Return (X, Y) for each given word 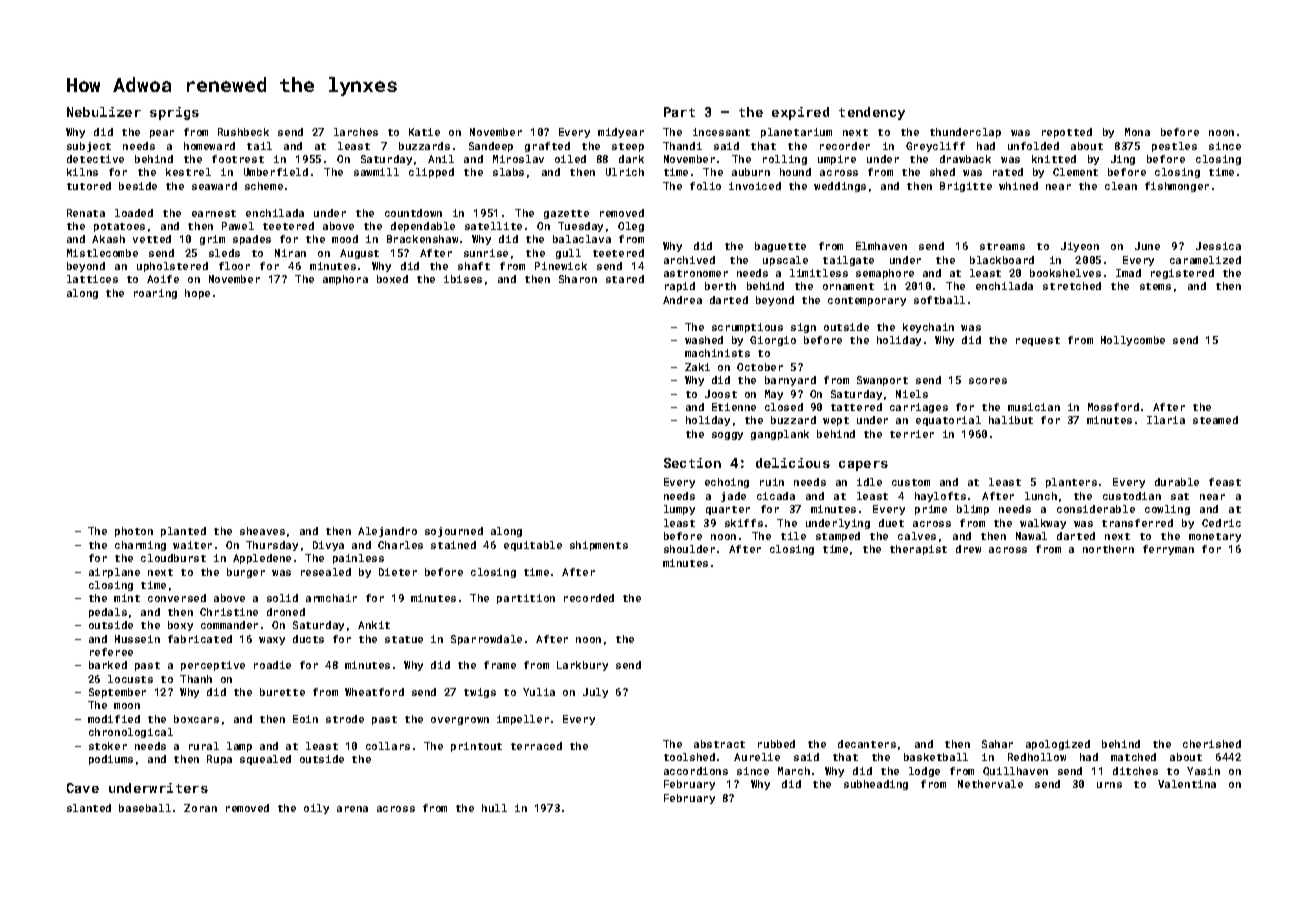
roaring (155, 294)
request (1038, 341)
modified (114, 719)
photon (134, 532)
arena (352, 809)
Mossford (1113, 407)
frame (500, 665)
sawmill (376, 172)
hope (197, 294)
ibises (463, 279)
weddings (840, 187)
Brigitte (966, 187)
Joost (721, 394)
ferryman (1168, 550)
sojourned (454, 532)
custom (911, 482)
